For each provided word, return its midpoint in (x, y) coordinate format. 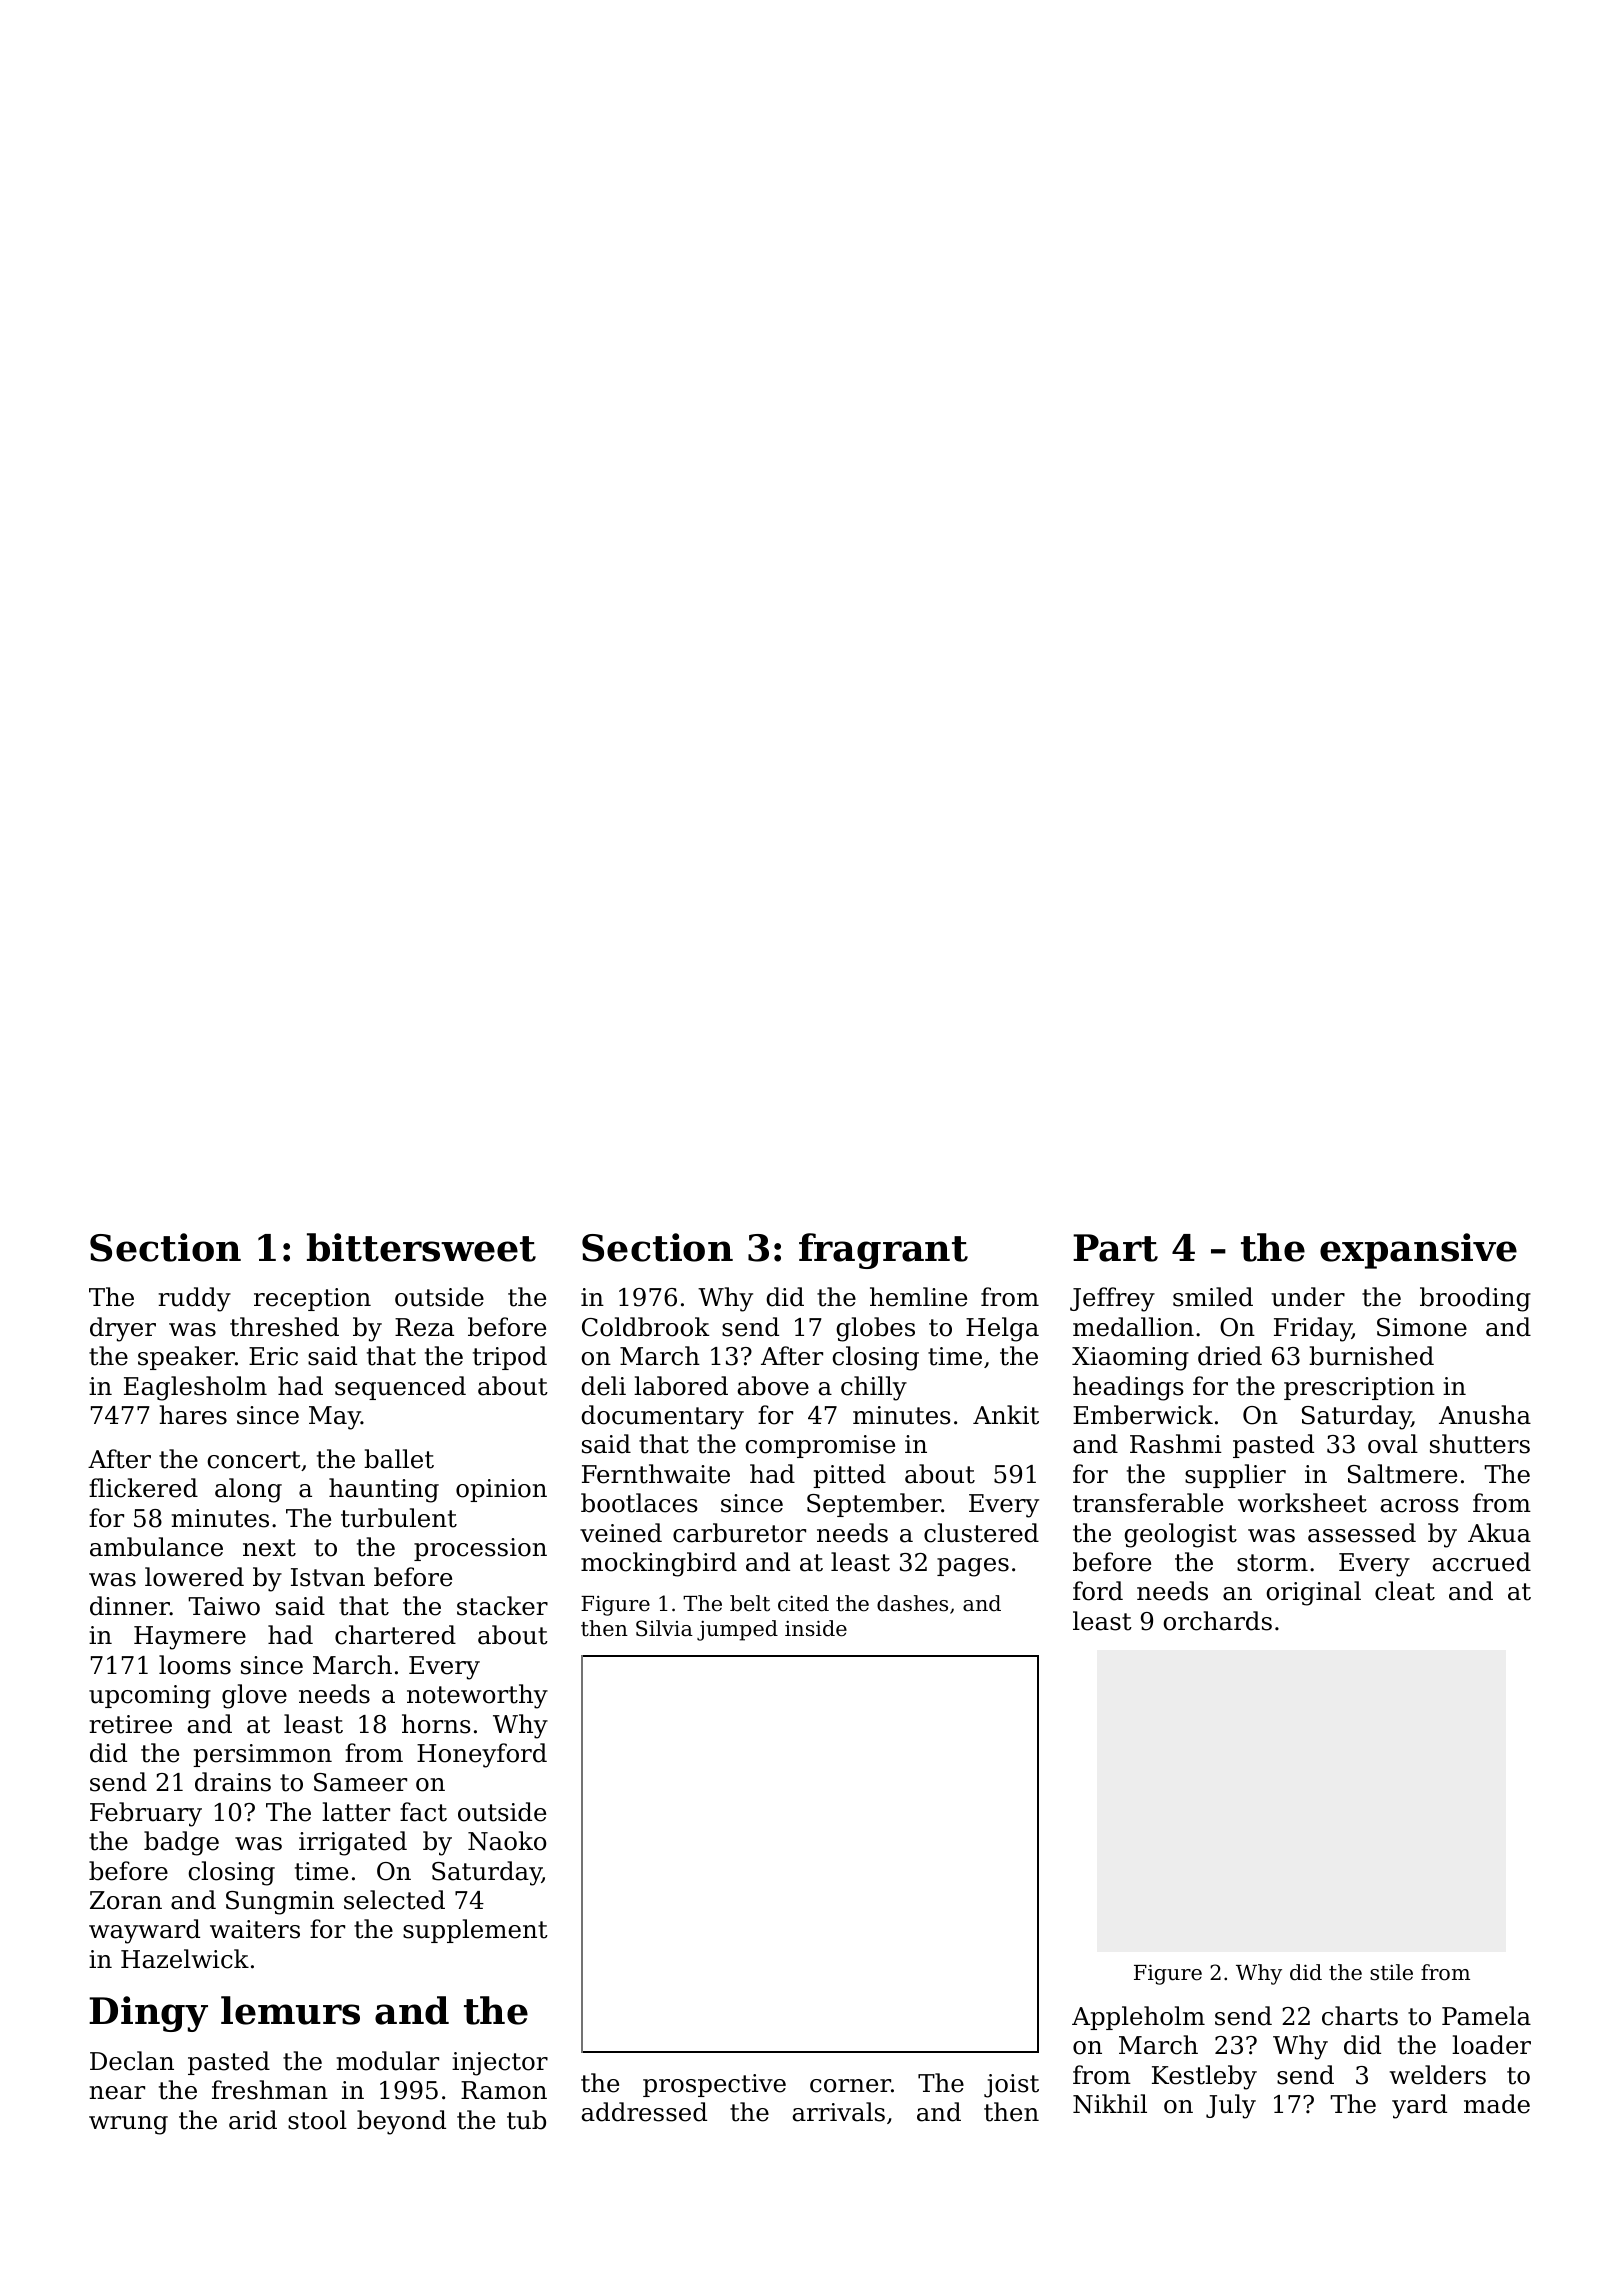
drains (233, 1782)
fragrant (883, 1251)
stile (1391, 1972)
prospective (714, 2085)
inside (816, 1628)
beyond (401, 2122)
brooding (1475, 1299)
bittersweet (421, 1247)
